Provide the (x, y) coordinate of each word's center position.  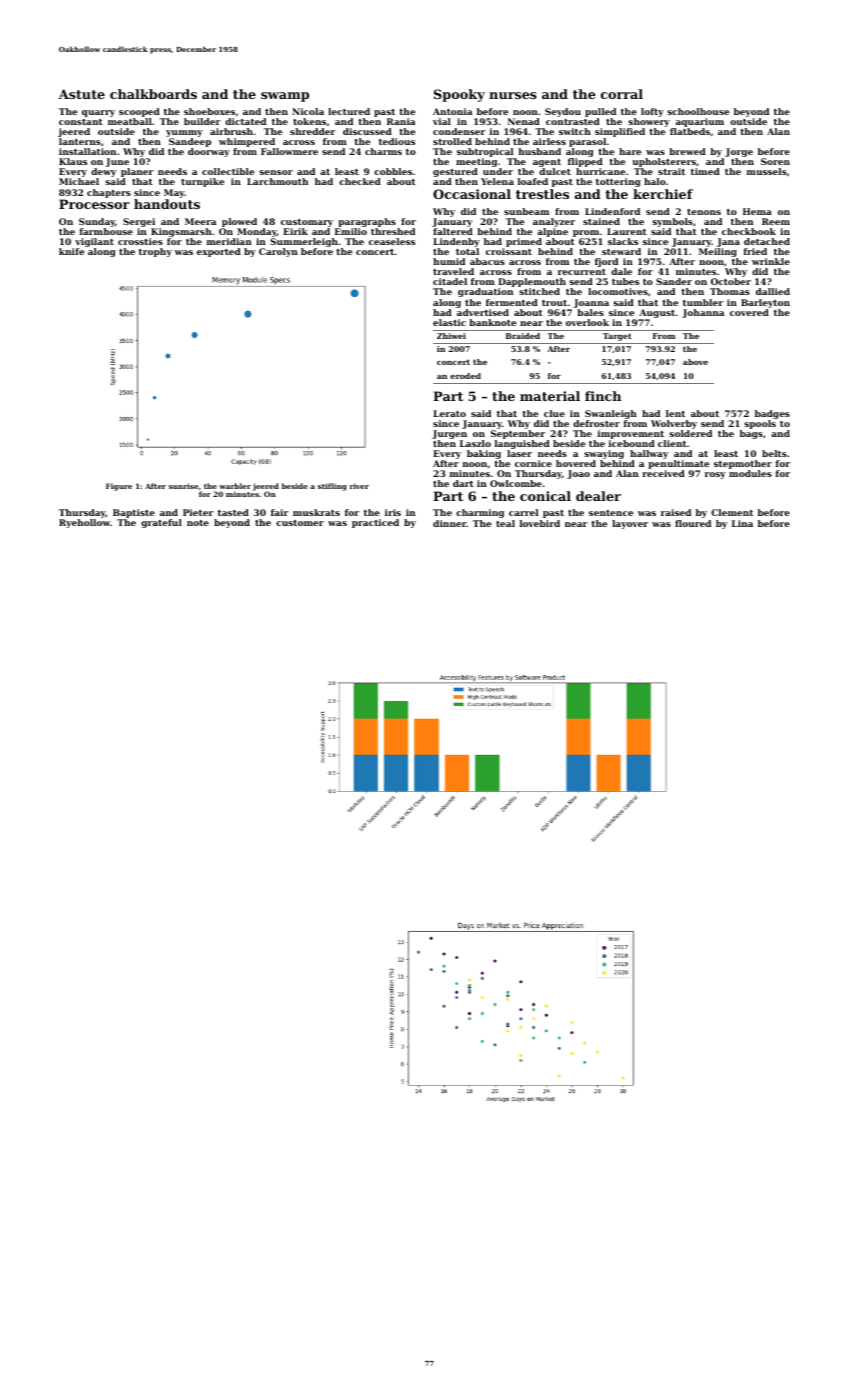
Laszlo (475, 443)
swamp (285, 97)
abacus (487, 261)
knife (71, 251)
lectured (349, 111)
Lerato (449, 413)
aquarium (700, 122)
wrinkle (771, 261)
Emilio (351, 231)
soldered (690, 433)
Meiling (718, 252)
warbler (235, 486)
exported (219, 252)
